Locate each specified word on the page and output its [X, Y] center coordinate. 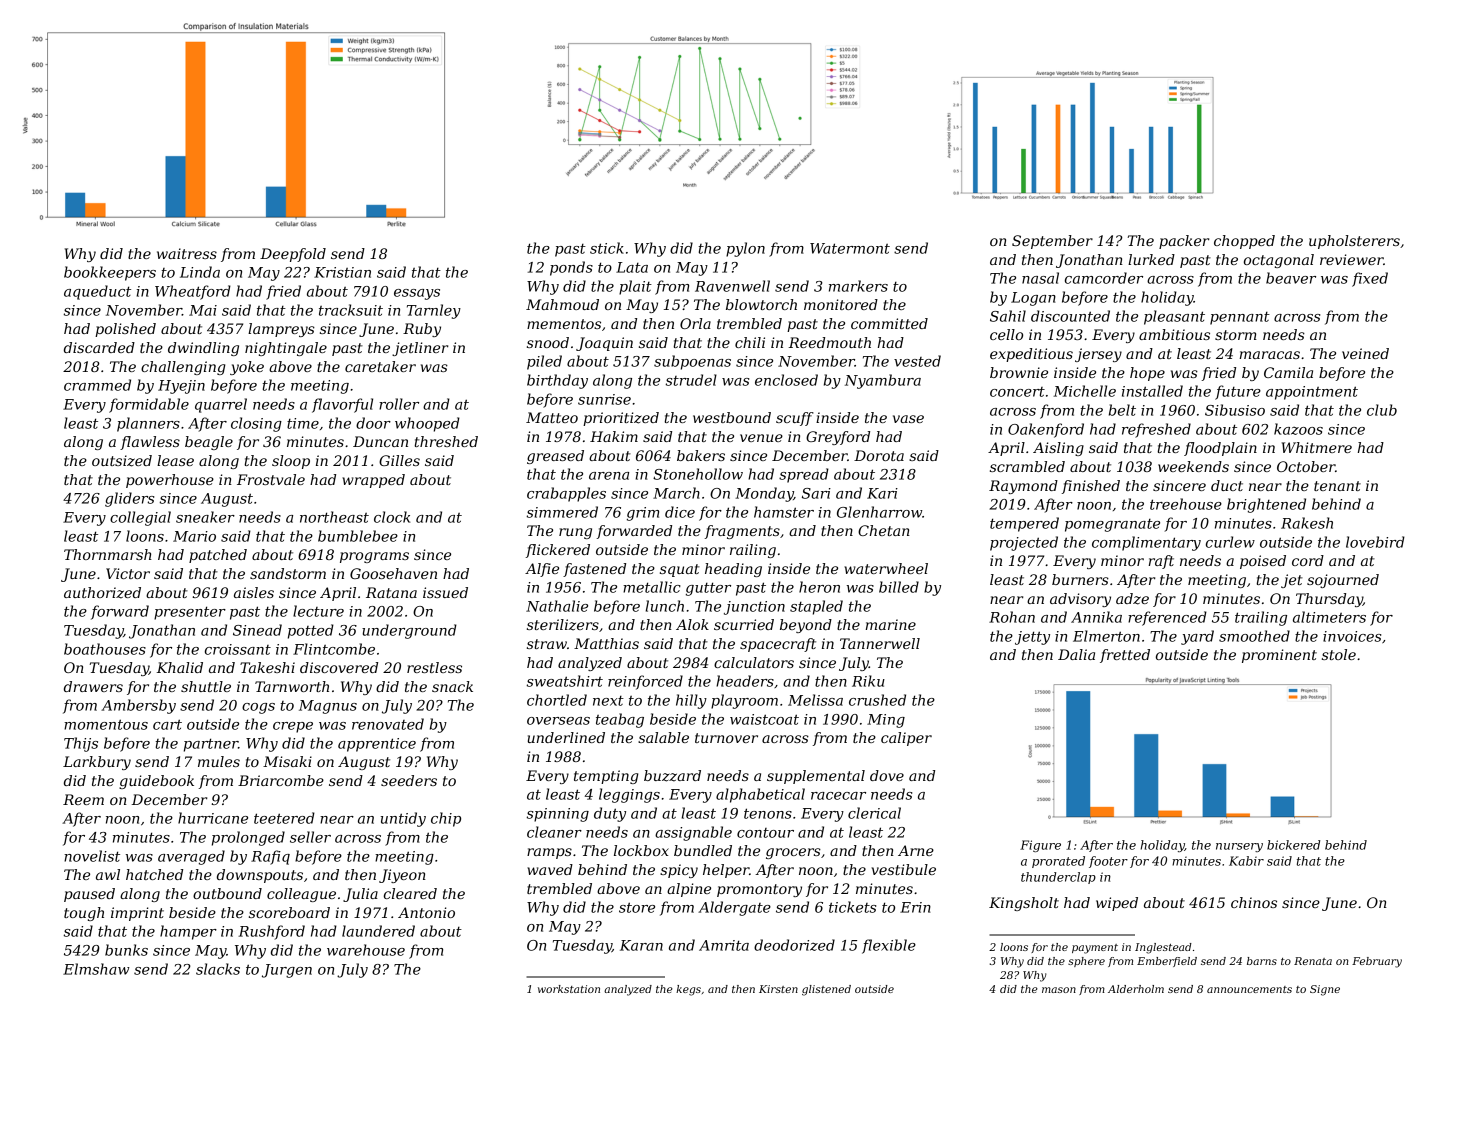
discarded [99, 347]
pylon [745, 249]
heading [733, 570]
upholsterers [1354, 242]
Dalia [1076, 654]
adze [1132, 599]
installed [1152, 391]
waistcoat [764, 719]
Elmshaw [96, 969]
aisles [254, 592]
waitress [187, 253]
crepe [293, 727]
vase [908, 419]
